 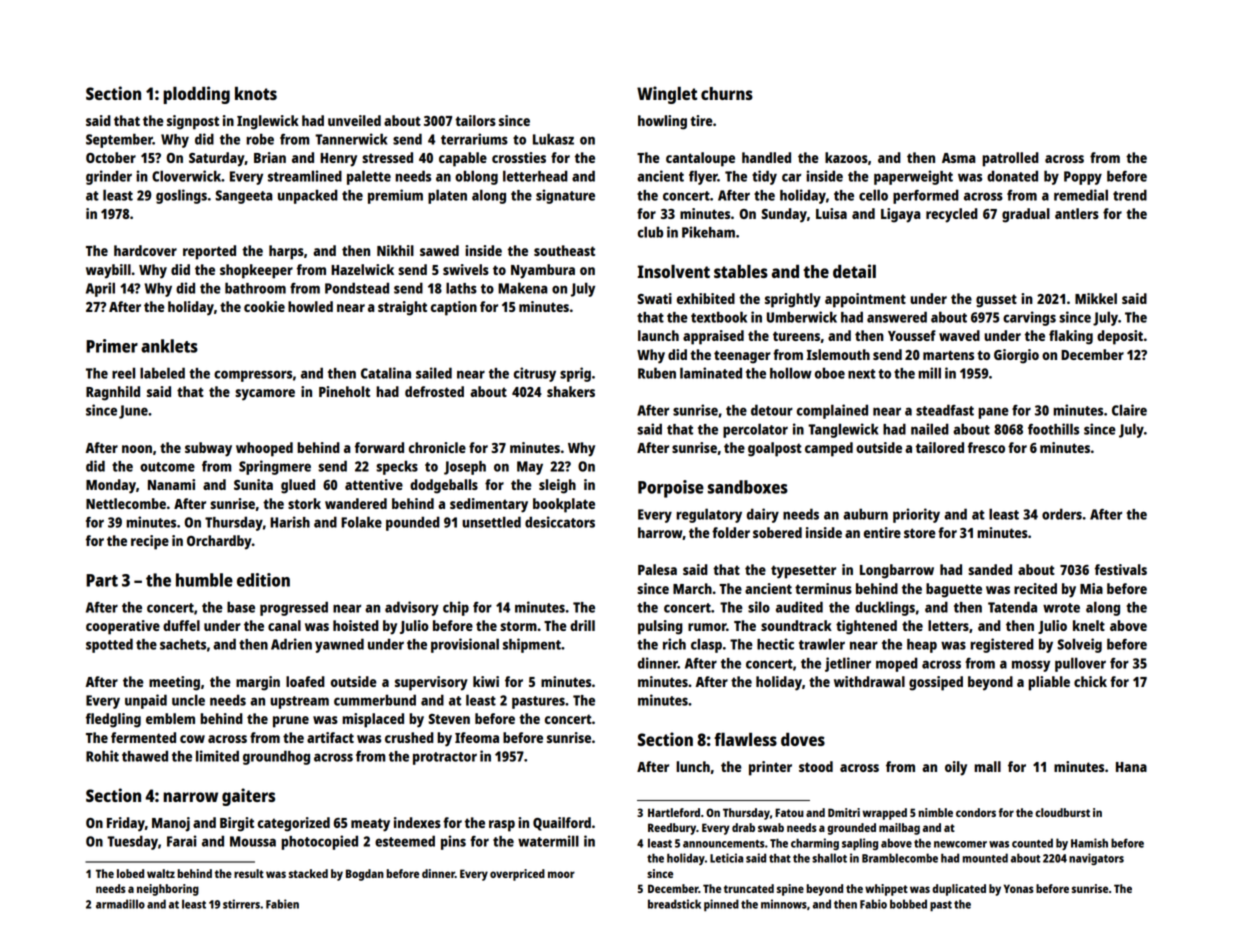 I want to click on Joseph, so click(x=465, y=468).
